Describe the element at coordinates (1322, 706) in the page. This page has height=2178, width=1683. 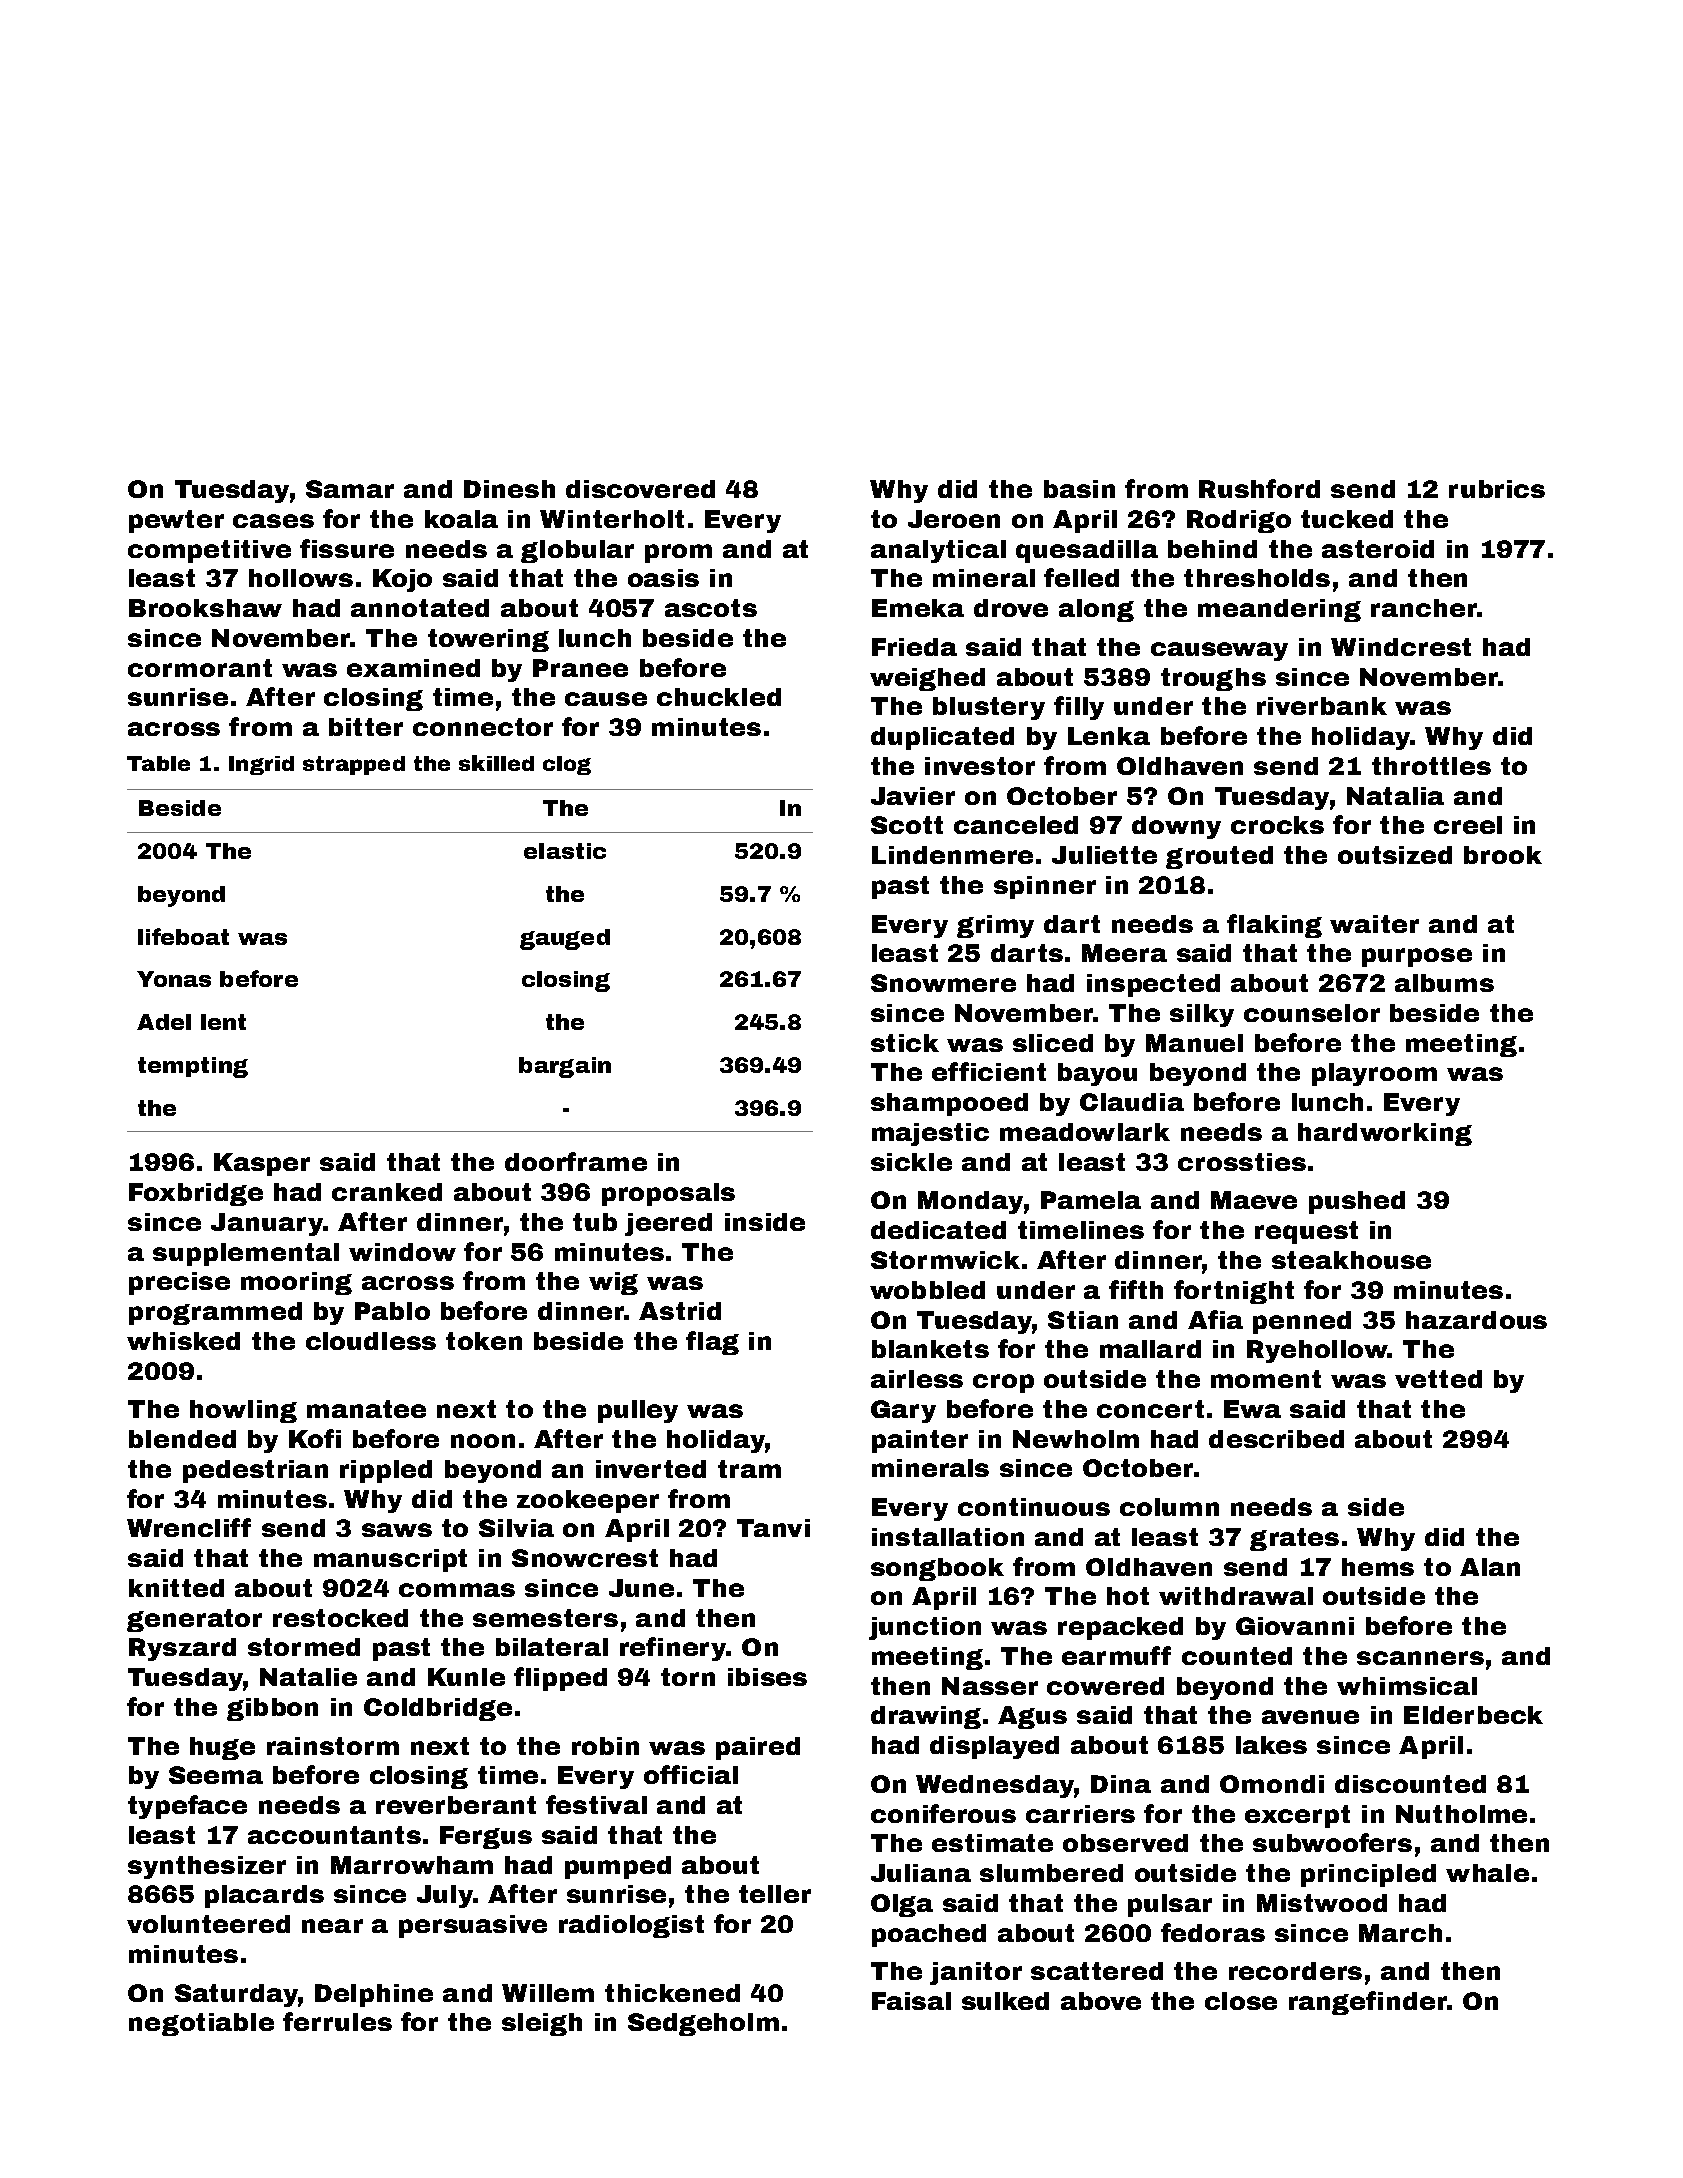
I see `riverbank` at that location.
